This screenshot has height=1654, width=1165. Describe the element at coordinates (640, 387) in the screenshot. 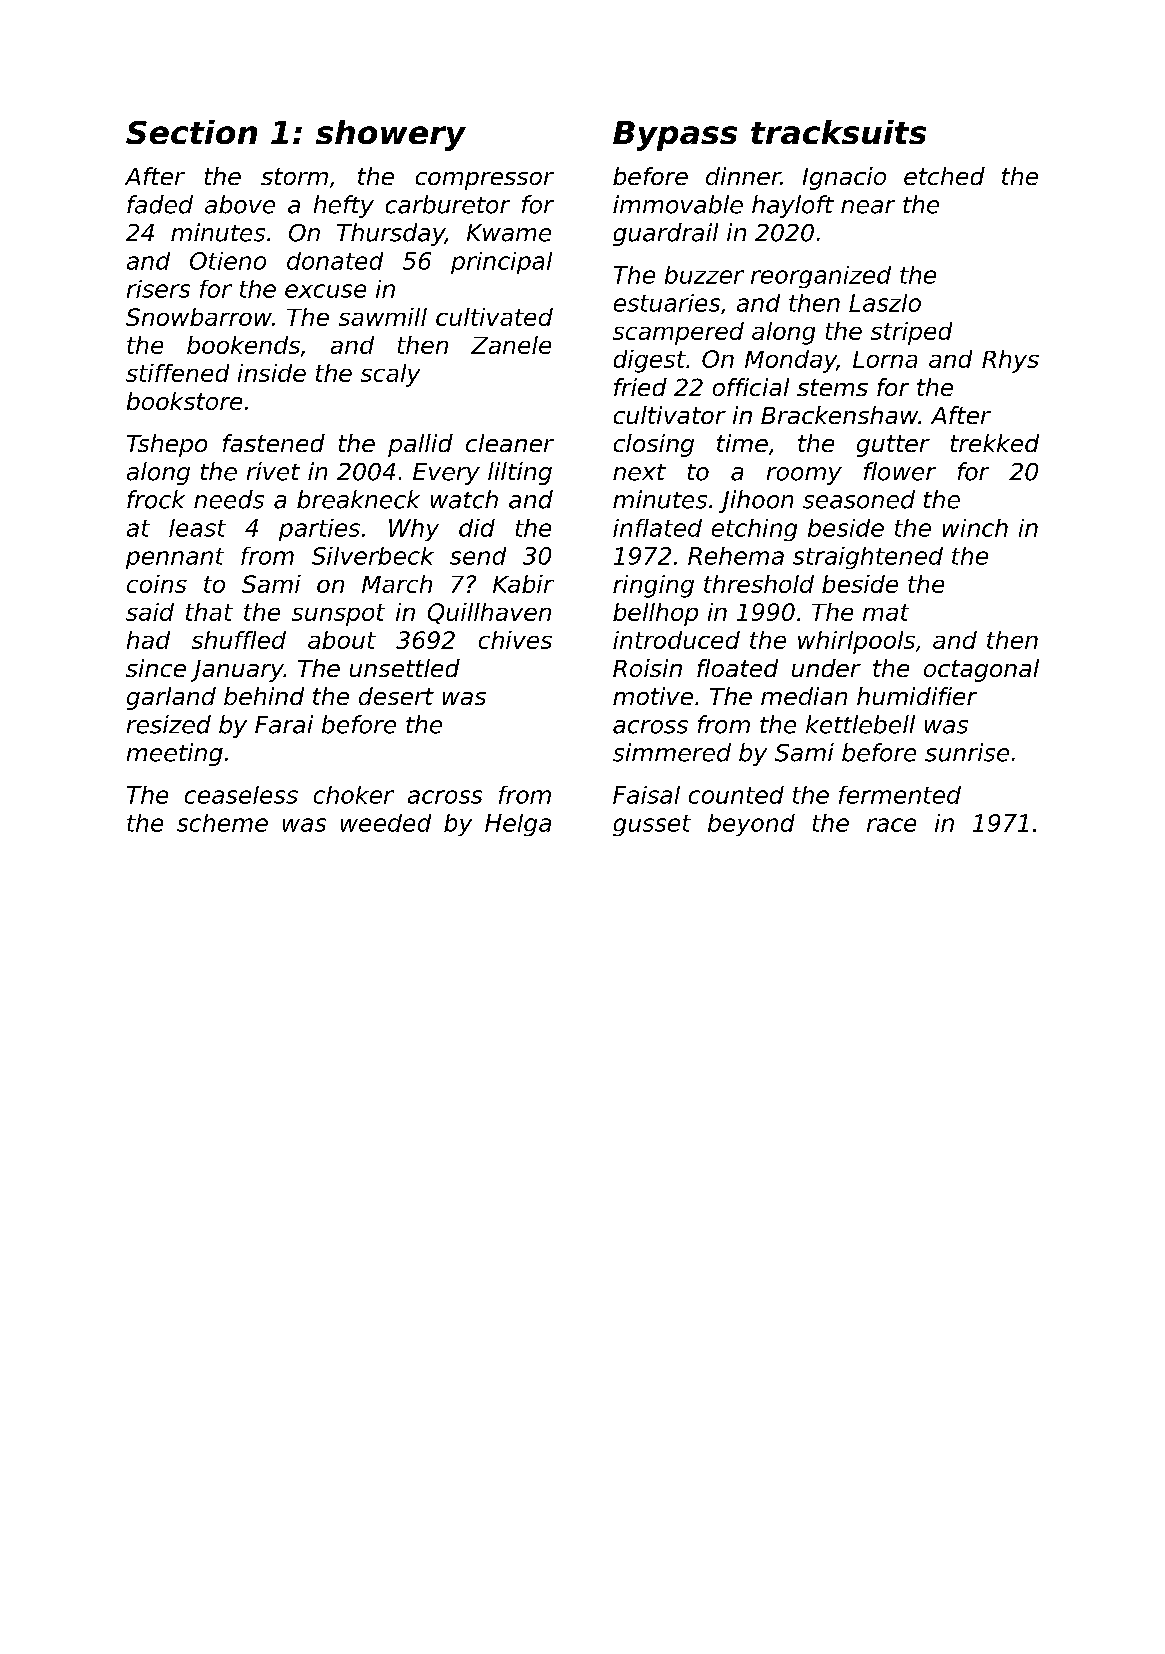

I see `fried` at that location.
